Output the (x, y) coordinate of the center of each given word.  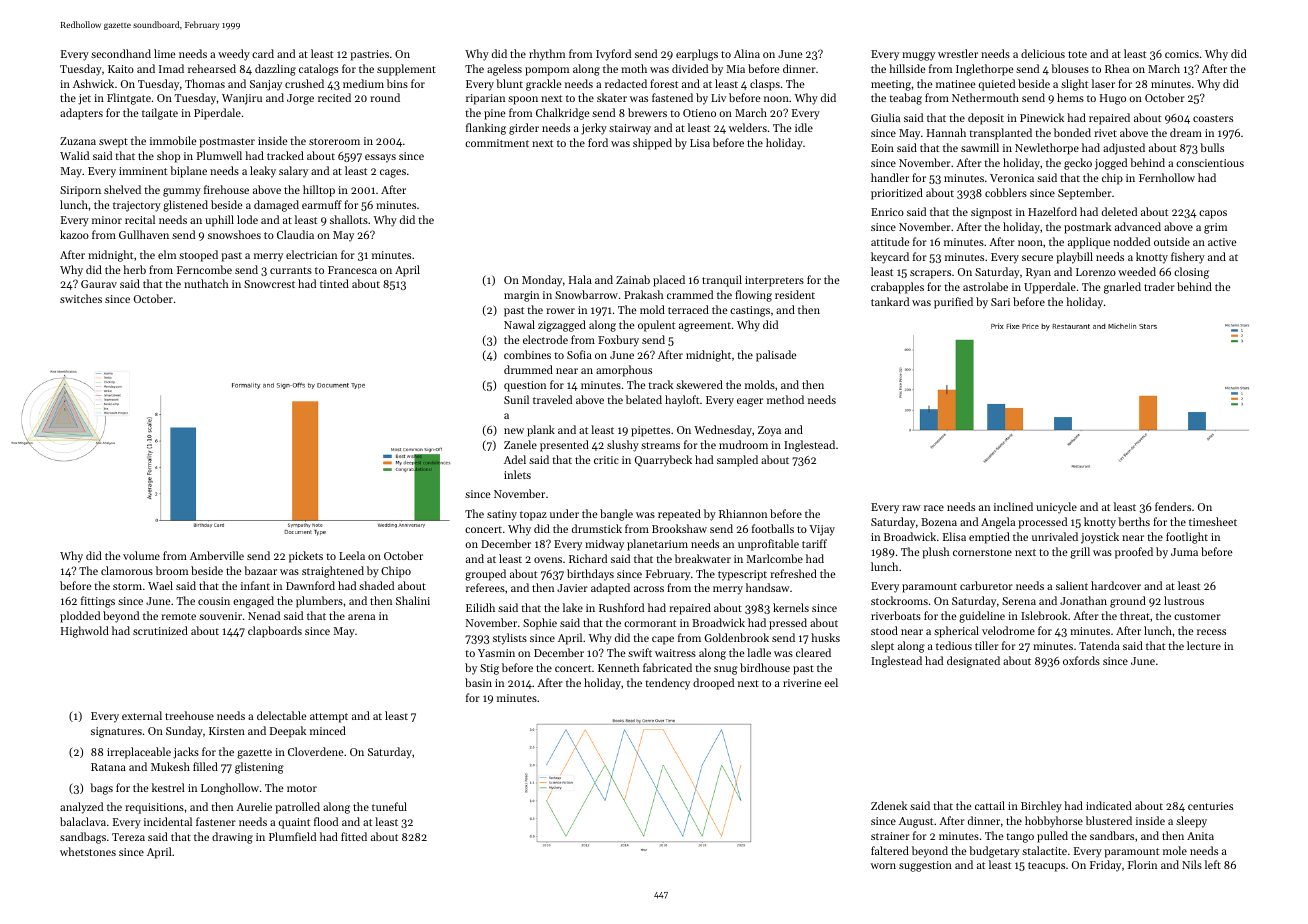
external (142, 715)
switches (81, 298)
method (785, 399)
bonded (1072, 132)
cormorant (650, 623)
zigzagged (562, 326)
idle (804, 127)
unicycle (1056, 508)
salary (293, 172)
